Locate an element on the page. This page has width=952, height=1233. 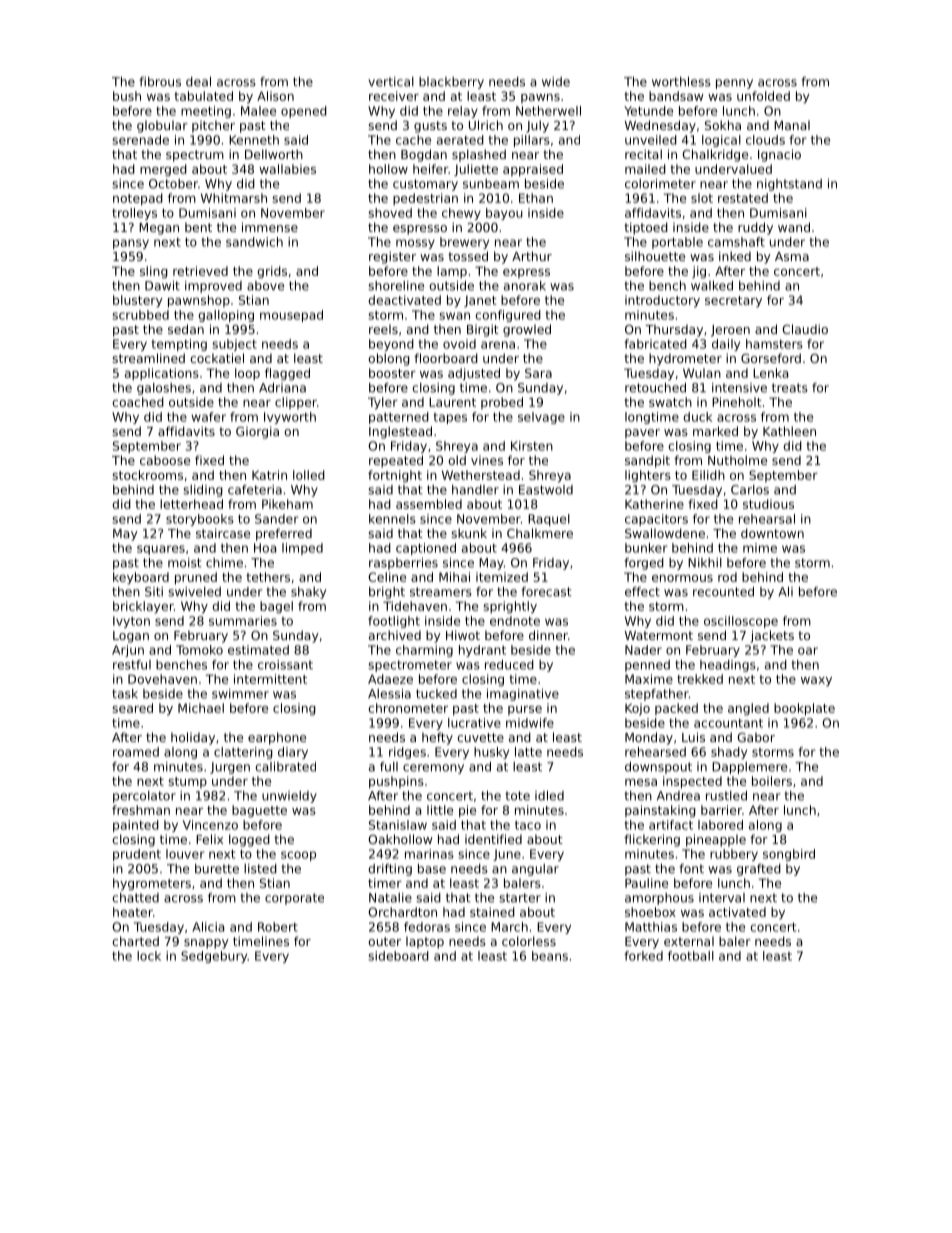
Netherwell is located at coordinates (548, 111).
